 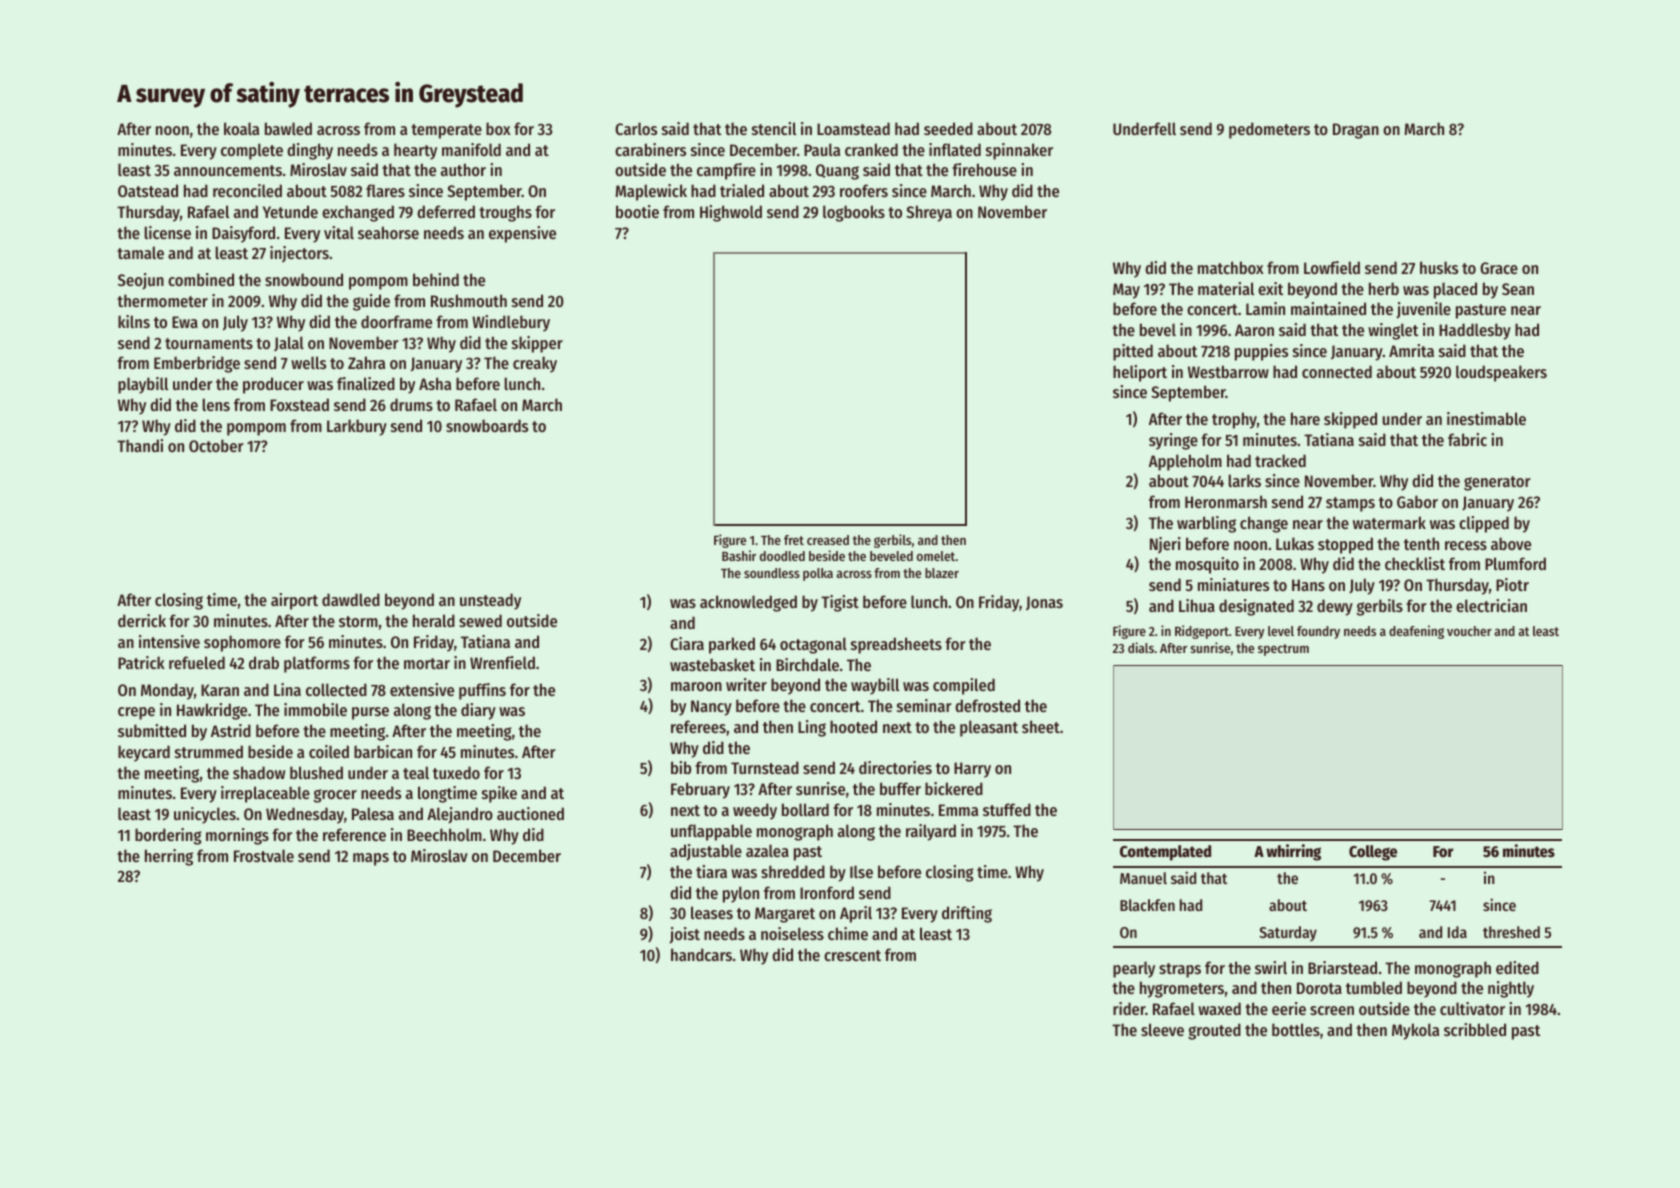 I want to click on writer, so click(x=746, y=684).
